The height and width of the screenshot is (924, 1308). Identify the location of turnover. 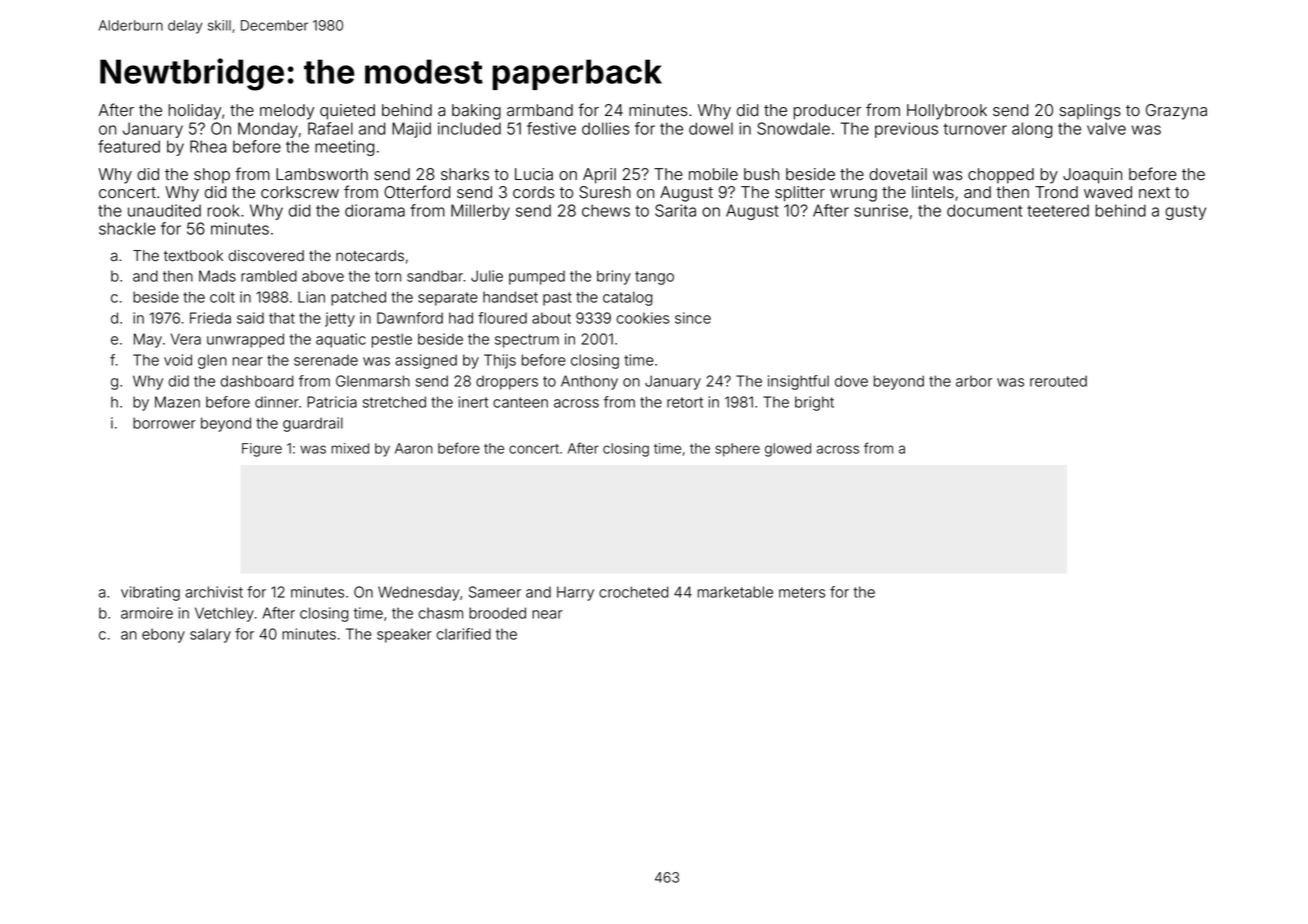
(975, 129).
